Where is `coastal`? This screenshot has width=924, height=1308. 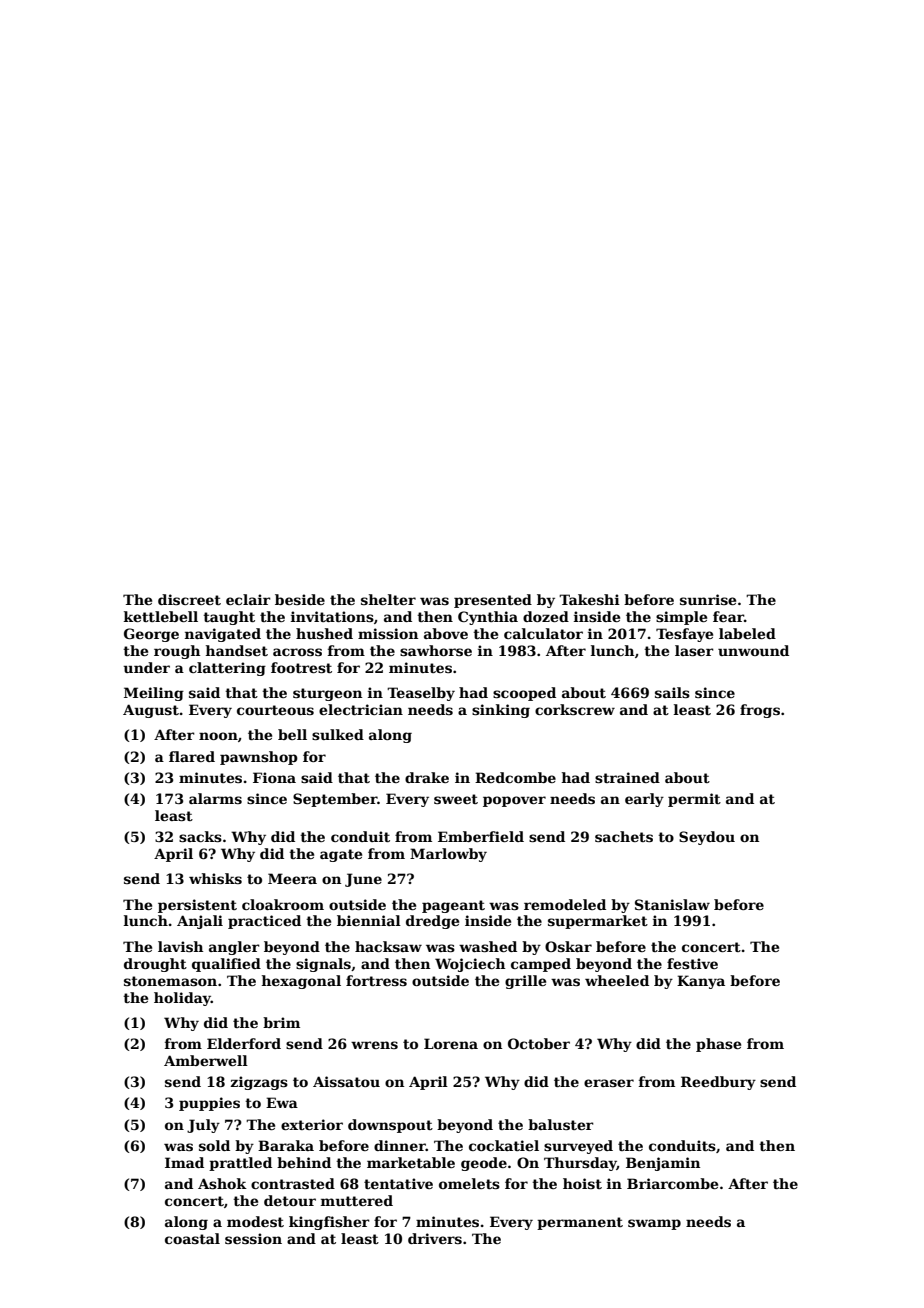
coastal is located at coordinates (192, 1238).
